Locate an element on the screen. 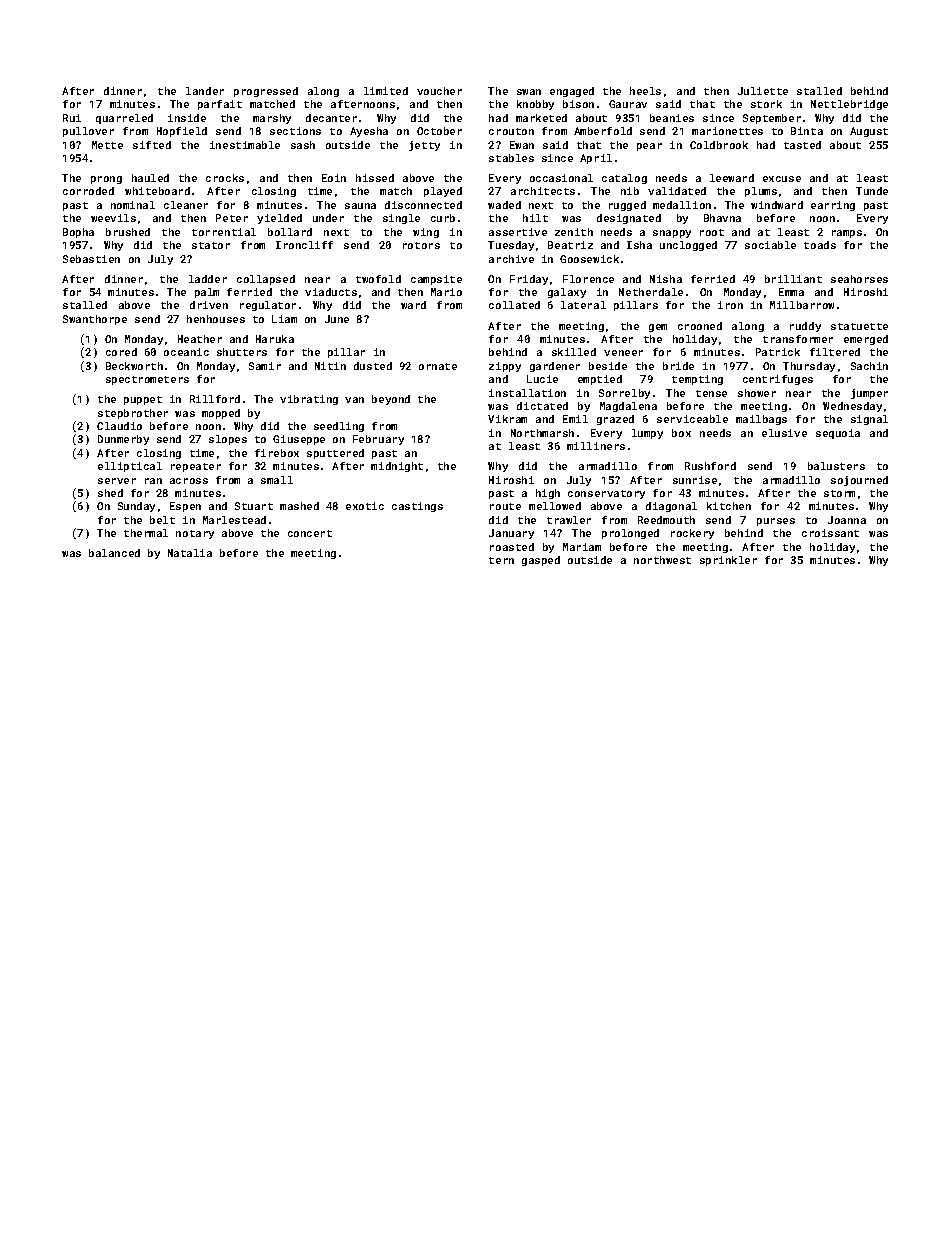  Natalia is located at coordinates (190, 553).
